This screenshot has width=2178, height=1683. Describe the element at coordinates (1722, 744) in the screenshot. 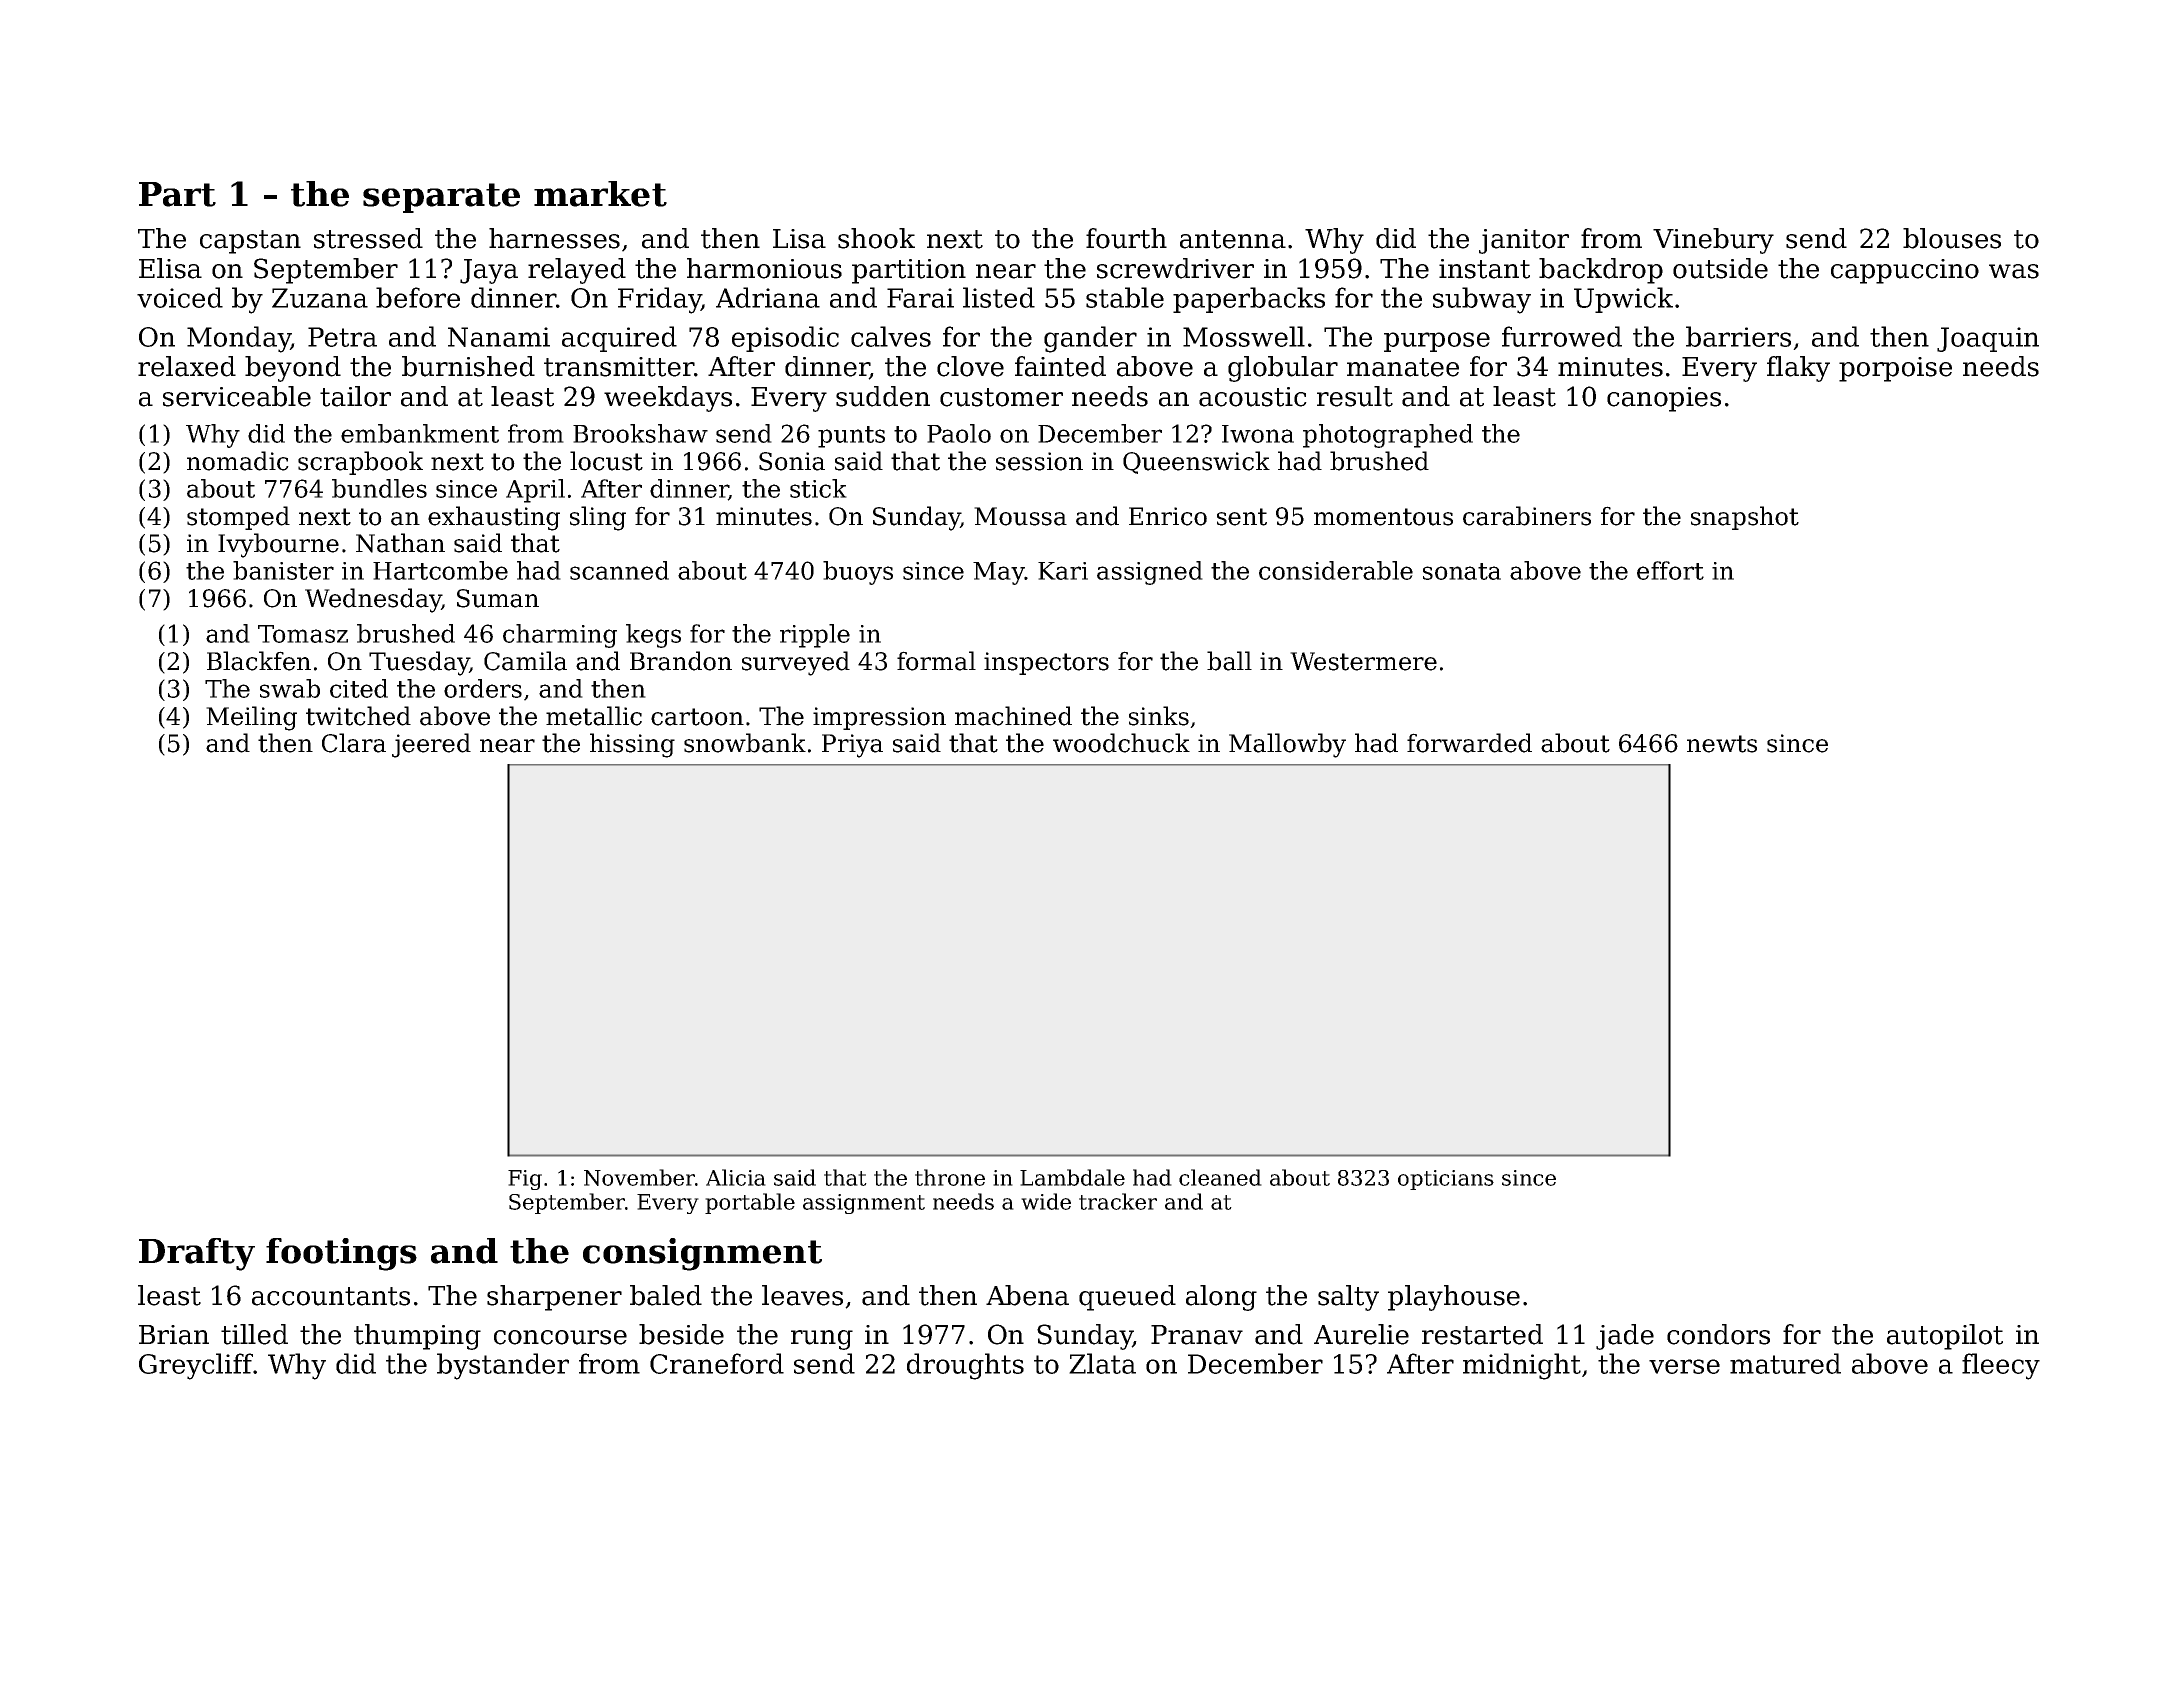

I see `newts` at that location.
